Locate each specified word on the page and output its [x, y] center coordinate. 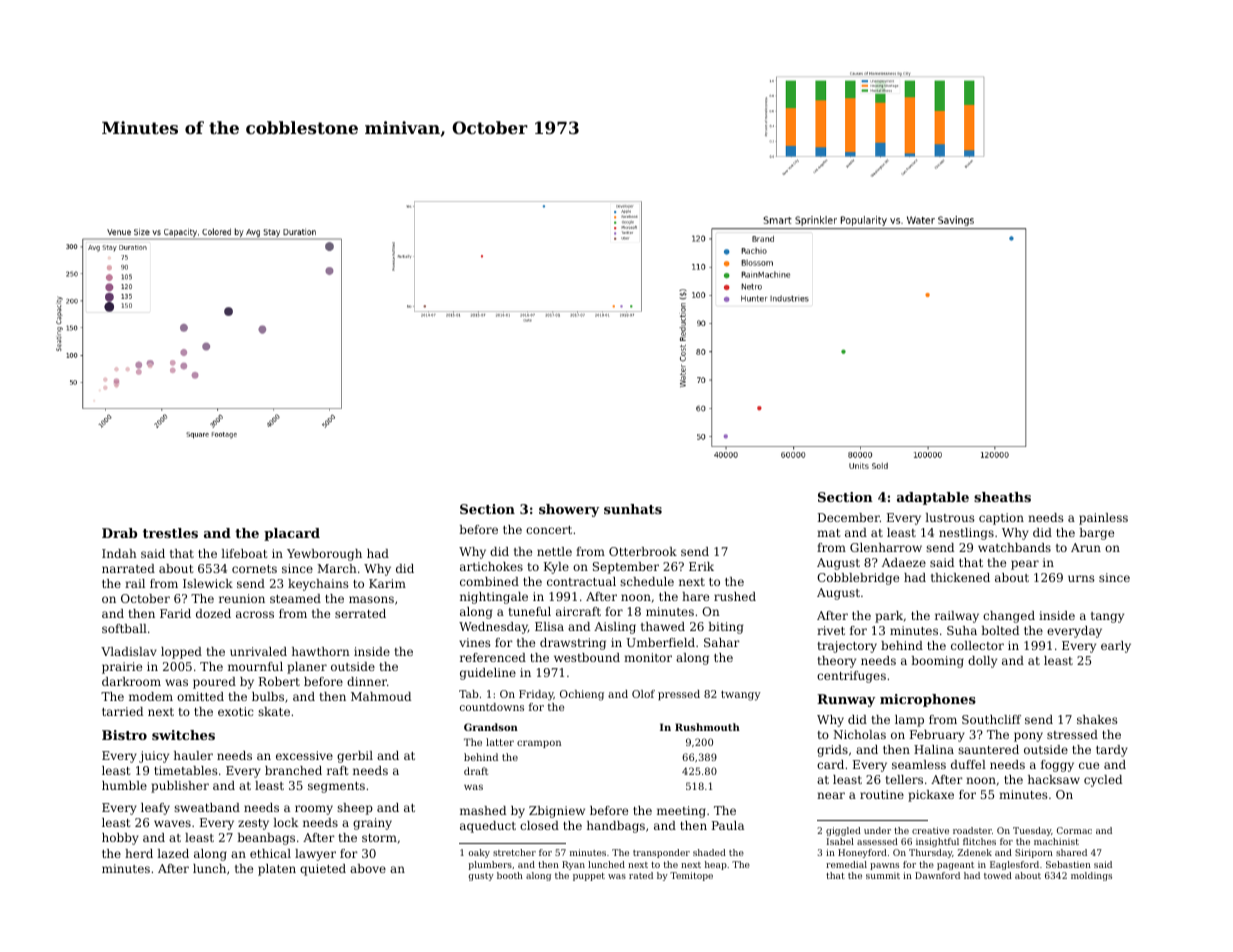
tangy [1107, 617]
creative [930, 830]
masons [371, 599]
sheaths [1002, 497]
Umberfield [660, 642]
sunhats [633, 509]
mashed [483, 810]
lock [286, 822]
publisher [180, 787]
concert [549, 530]
